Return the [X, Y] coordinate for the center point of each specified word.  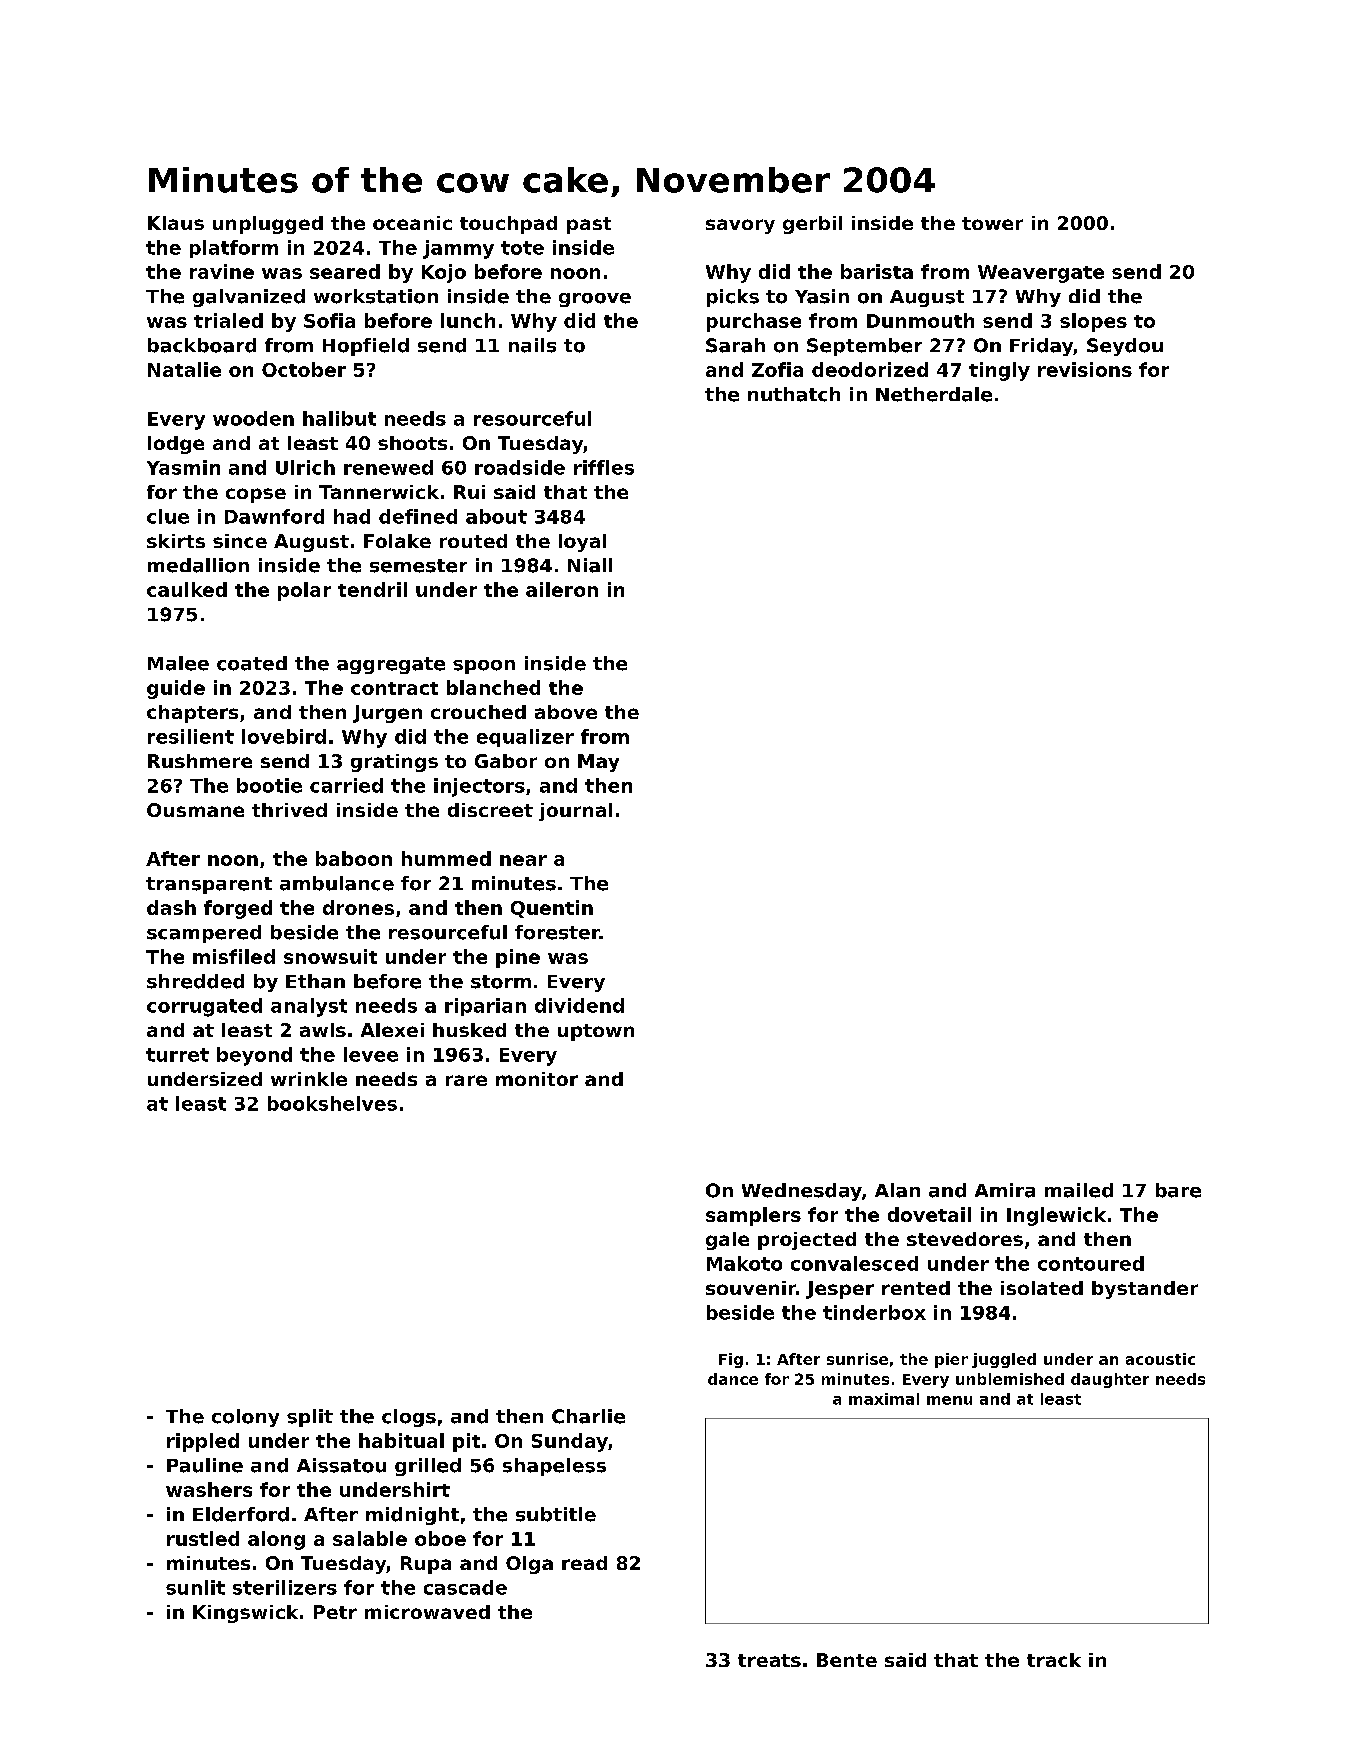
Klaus [176, 223]
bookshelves [332, 1103]
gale [727, 1241]
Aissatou [341, 1465]
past [589, 225]
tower [992, 223]
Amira [1005, 1190]
